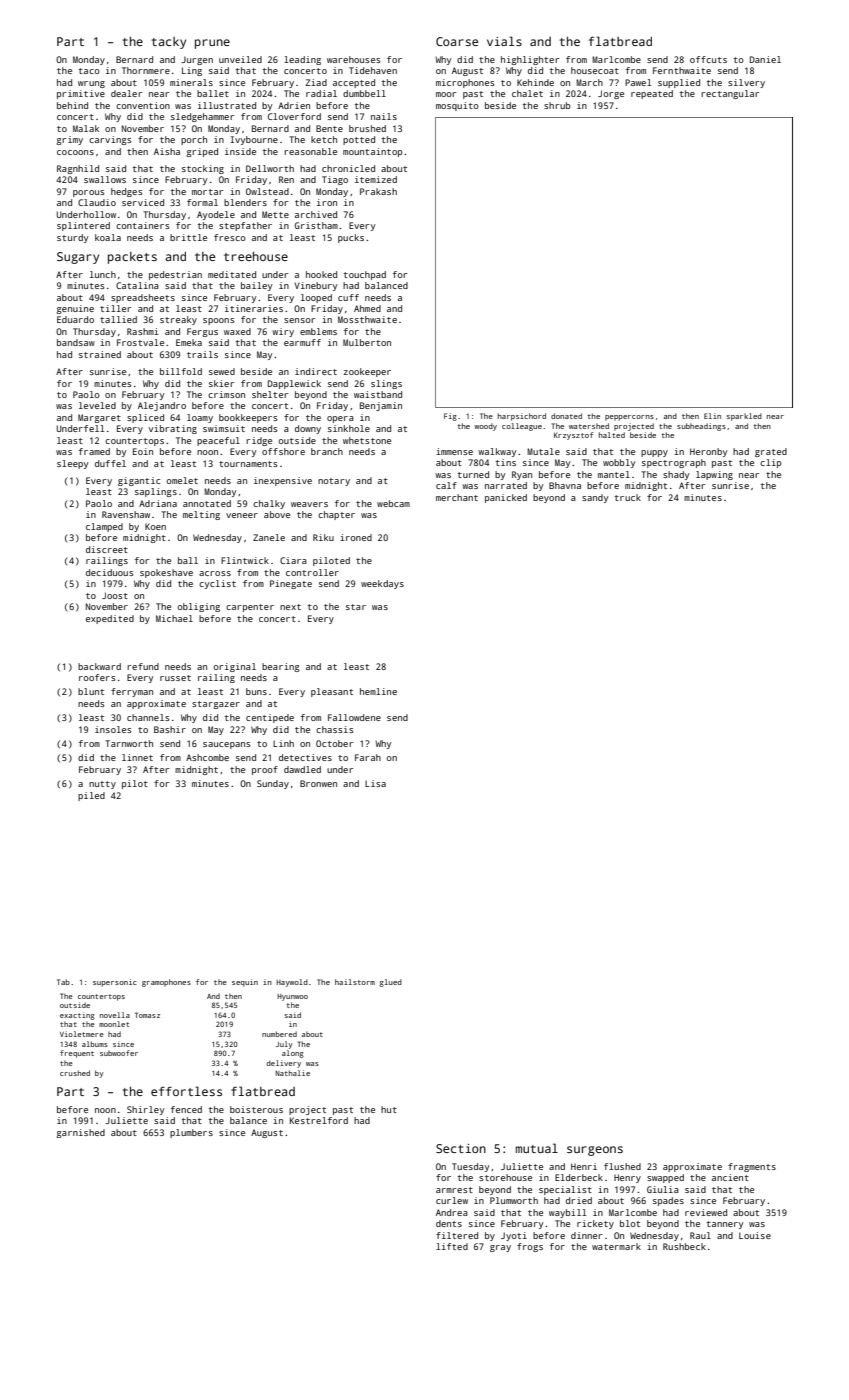  Describe the element at coordinates (712, 416) in the screenshot. I see `Elin` at that location.
